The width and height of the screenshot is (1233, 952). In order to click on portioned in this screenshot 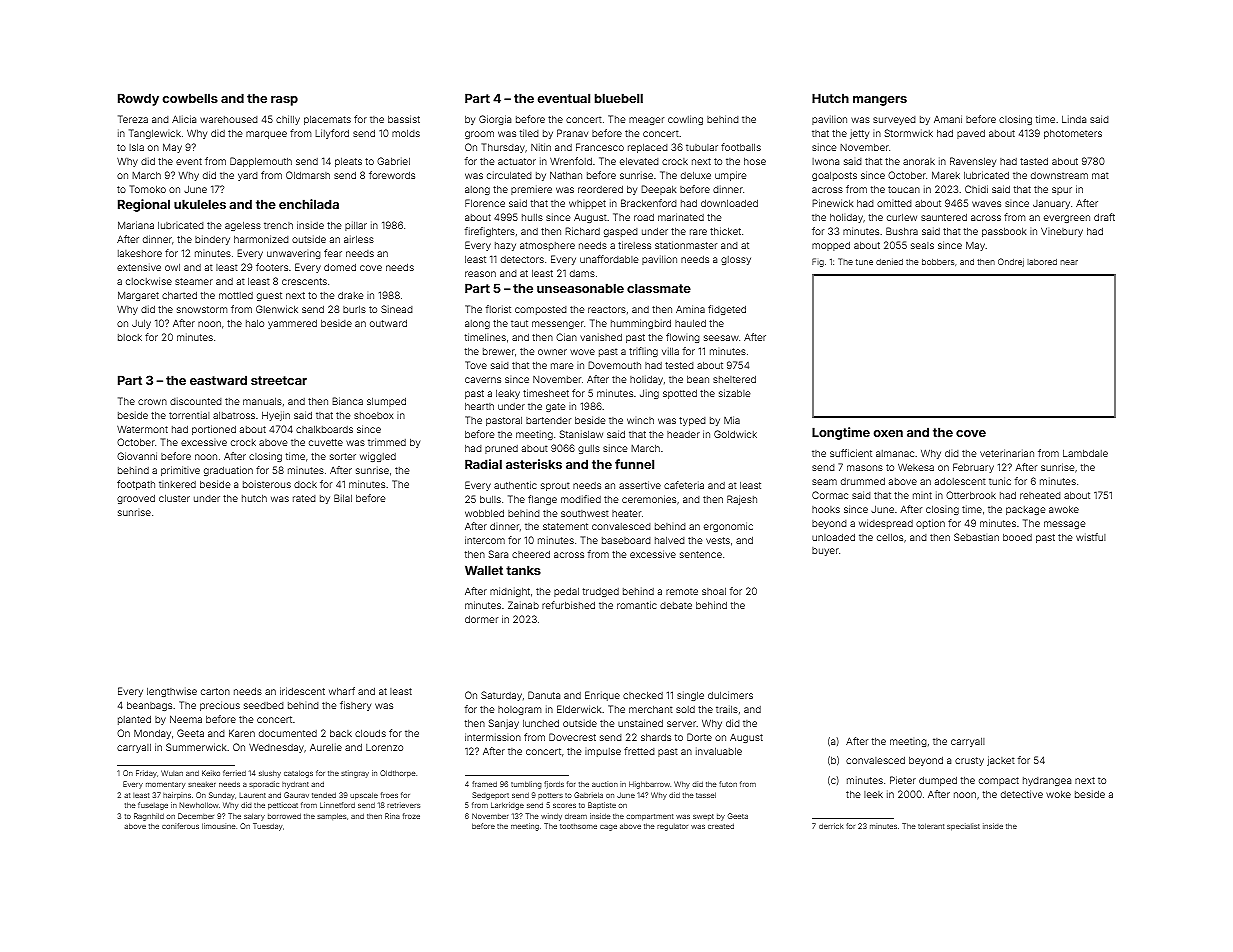, I will do `click(214, 430)`.
